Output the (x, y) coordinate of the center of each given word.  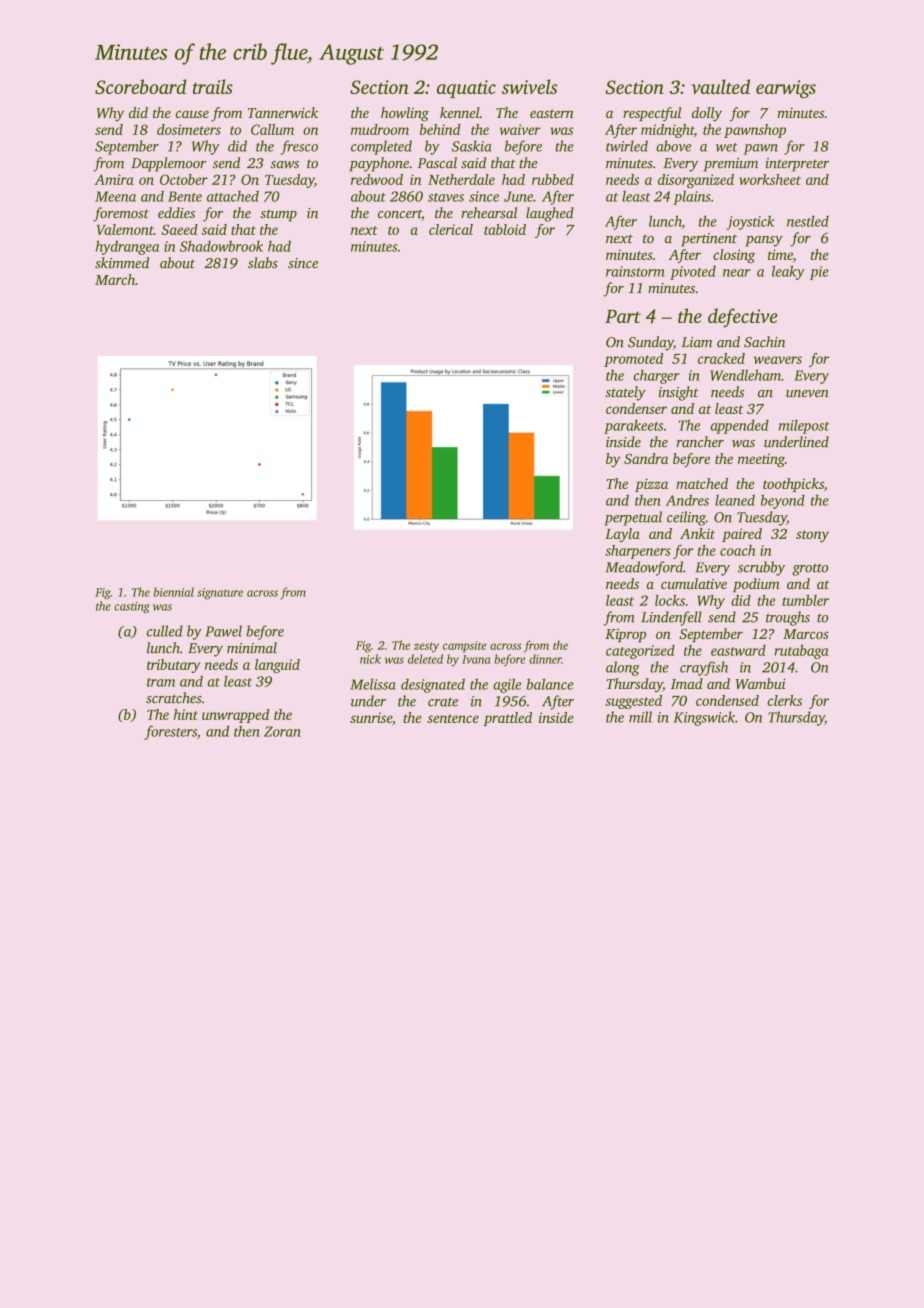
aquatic (466, 89)
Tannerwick (283, 112)
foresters (170, 732)
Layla (622, 535)
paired (742, 535)
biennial (174, 592)
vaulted (720, 86)
